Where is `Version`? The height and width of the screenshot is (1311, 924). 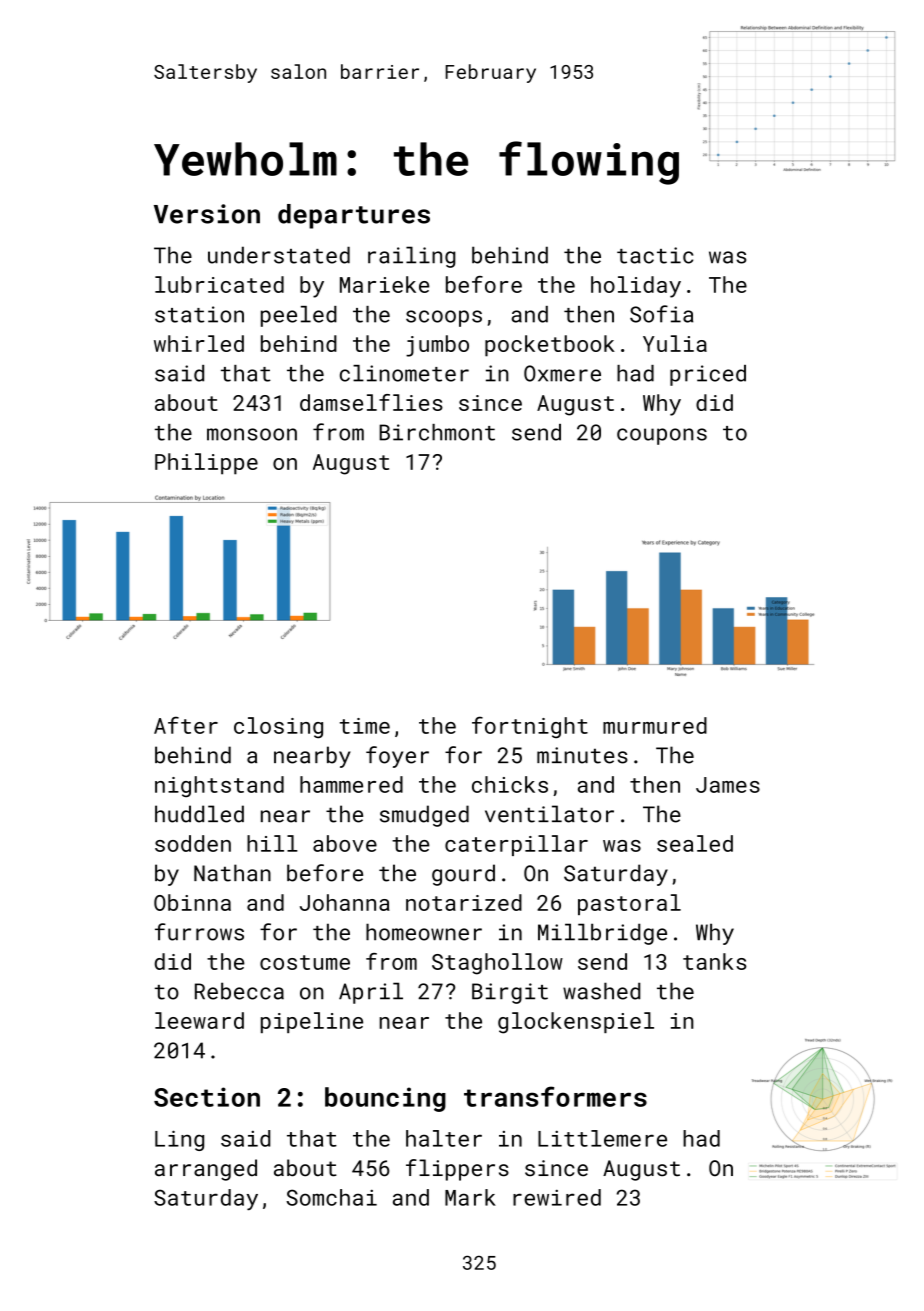
Version is located at coordinates (207, 214).
